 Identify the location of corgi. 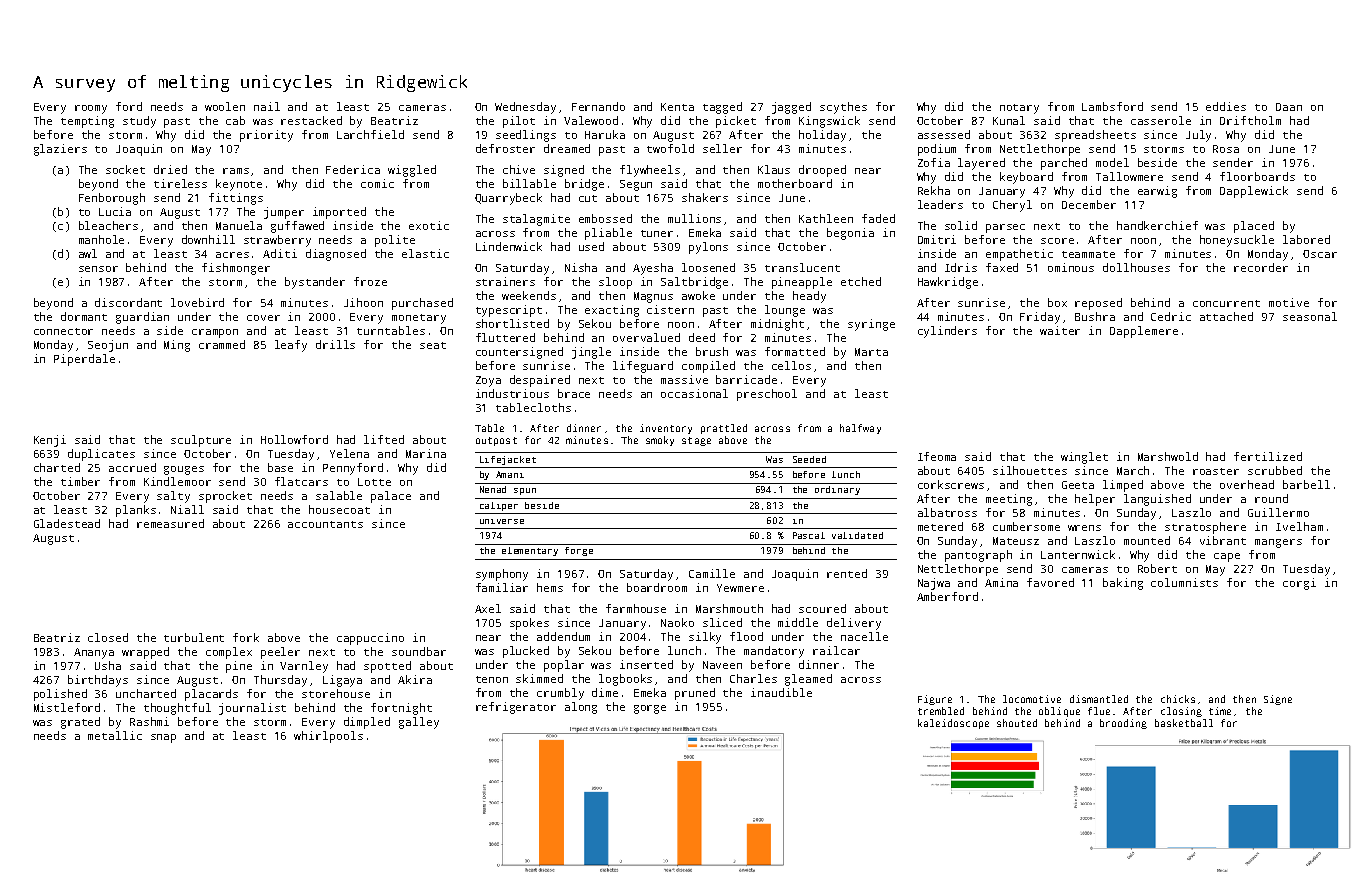
(1299, 584).
